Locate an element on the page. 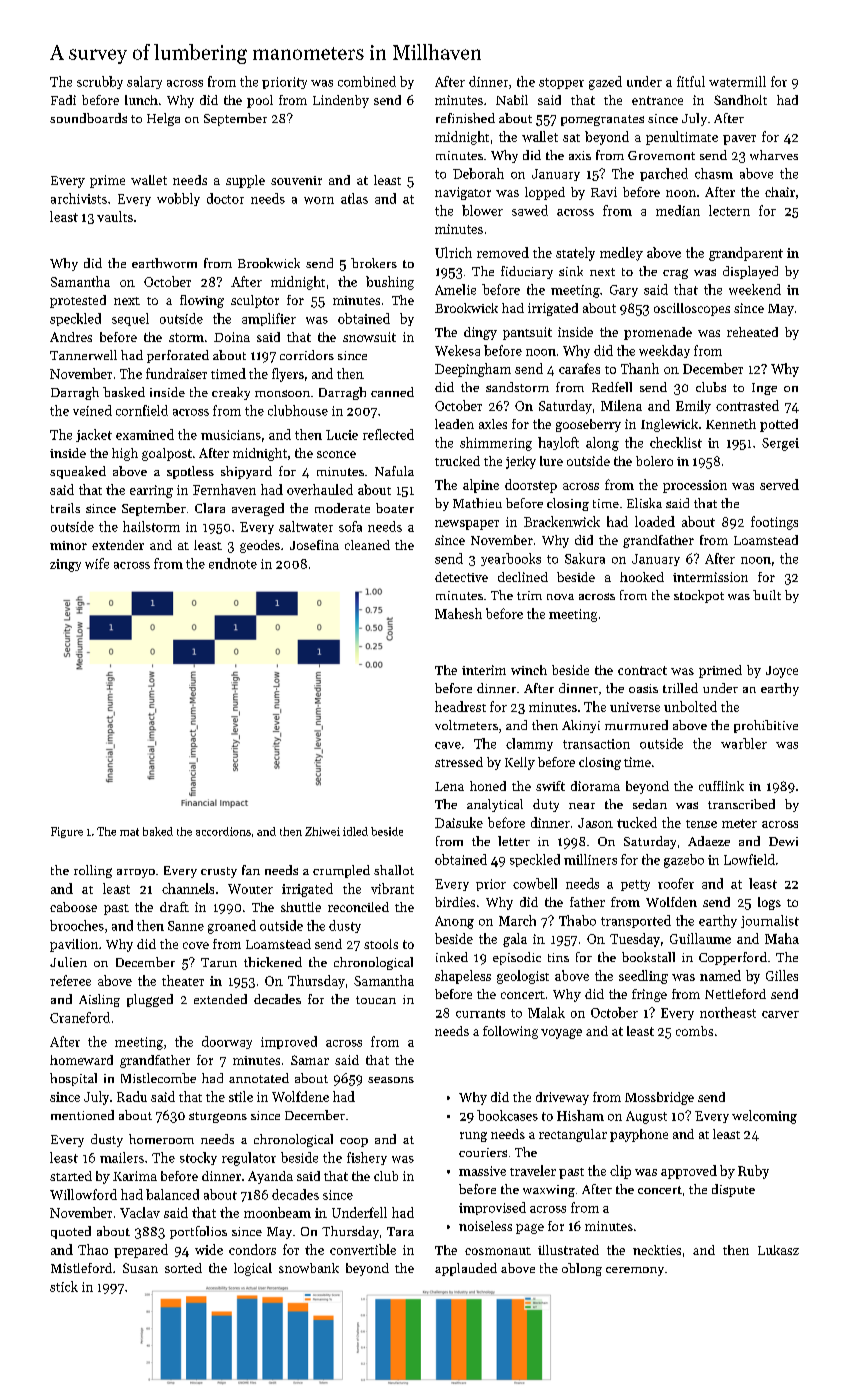 The image size is (849, 1400). improvised is located at coordinates (492, 1208).
